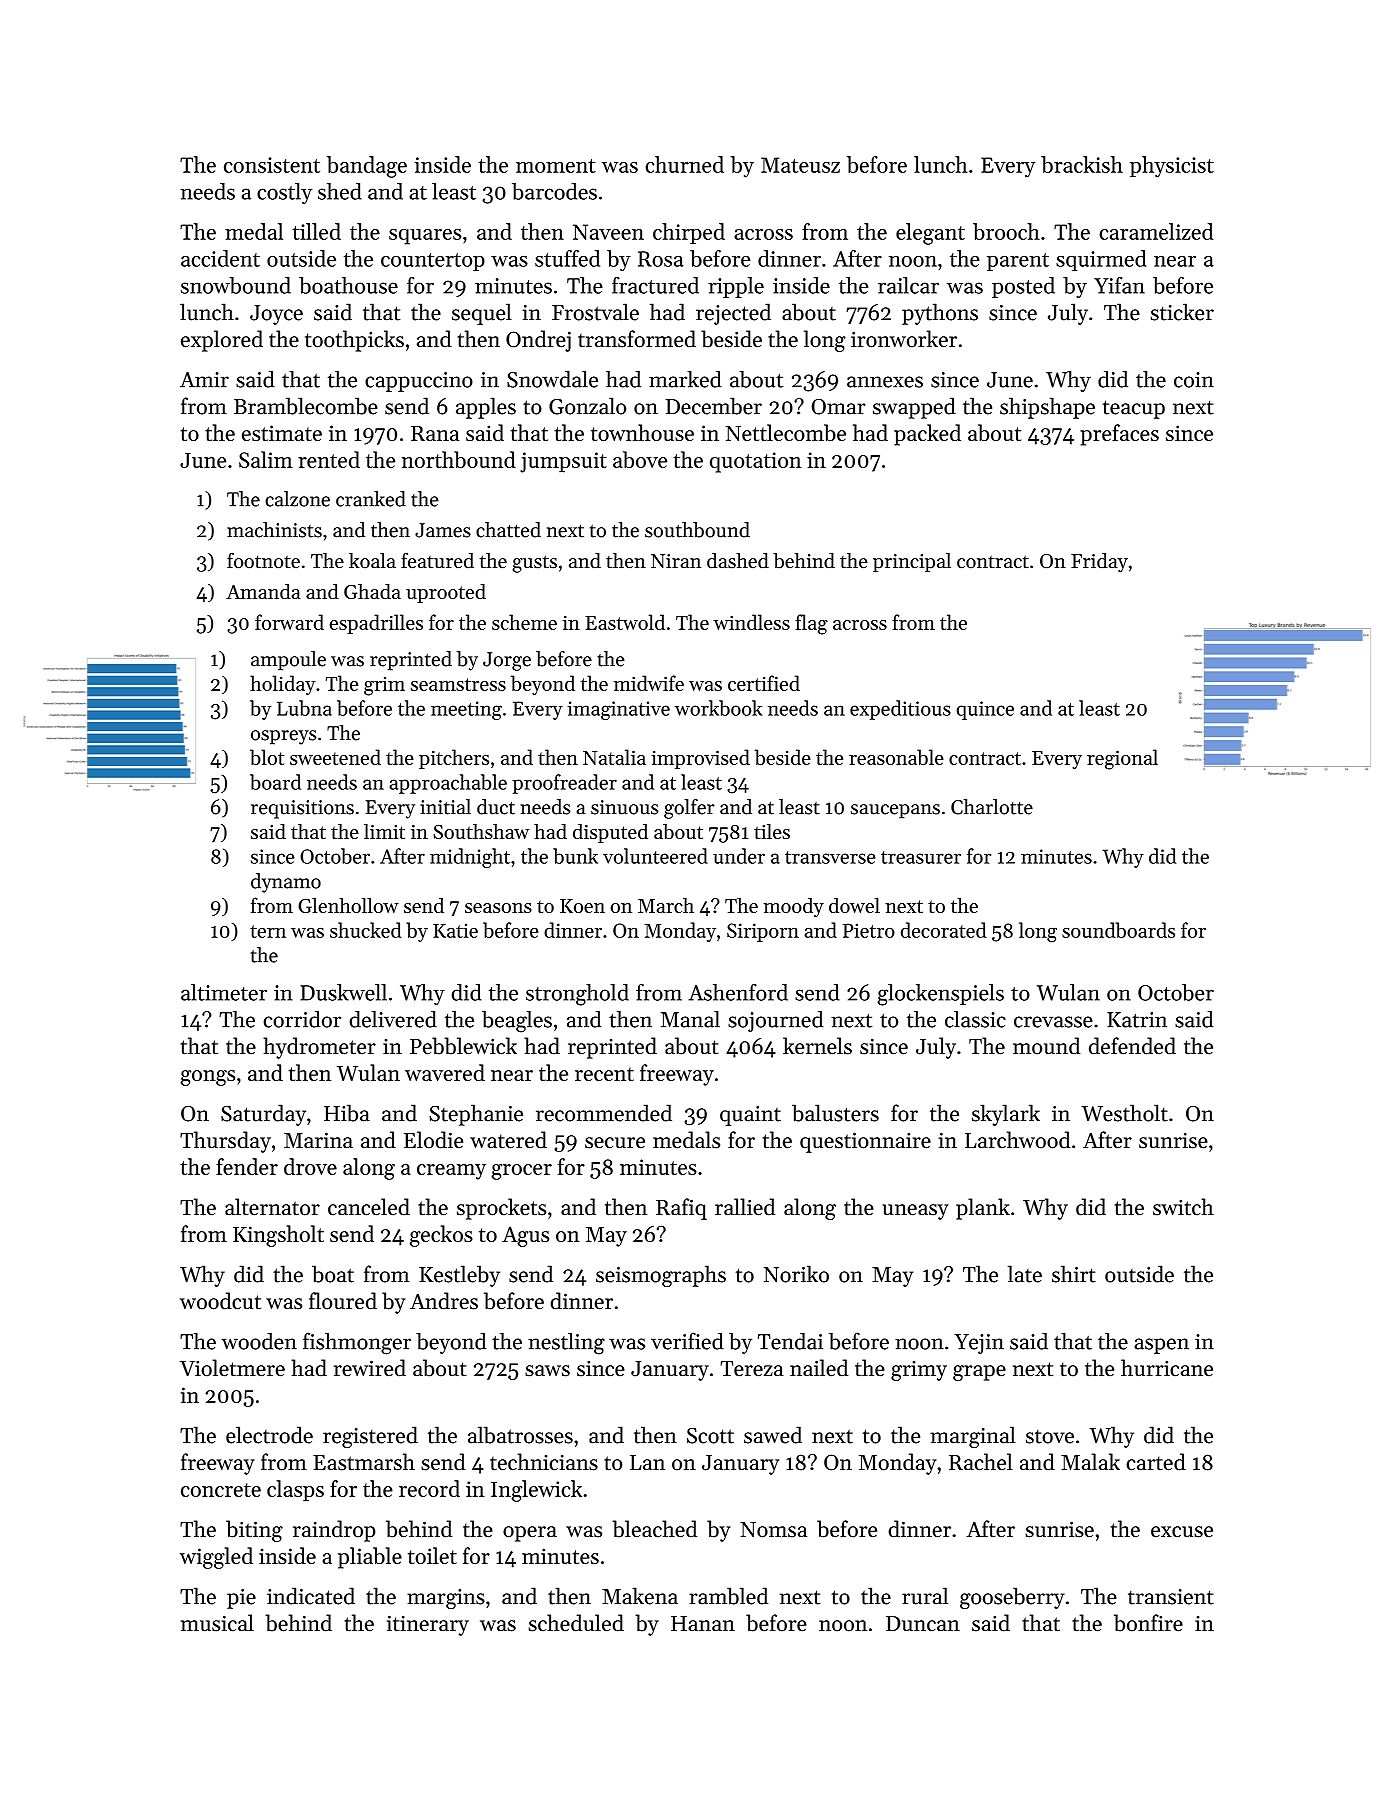  Describe the element at coordinates (1122, 759) in the screenshot. I see `regional` at that location.
